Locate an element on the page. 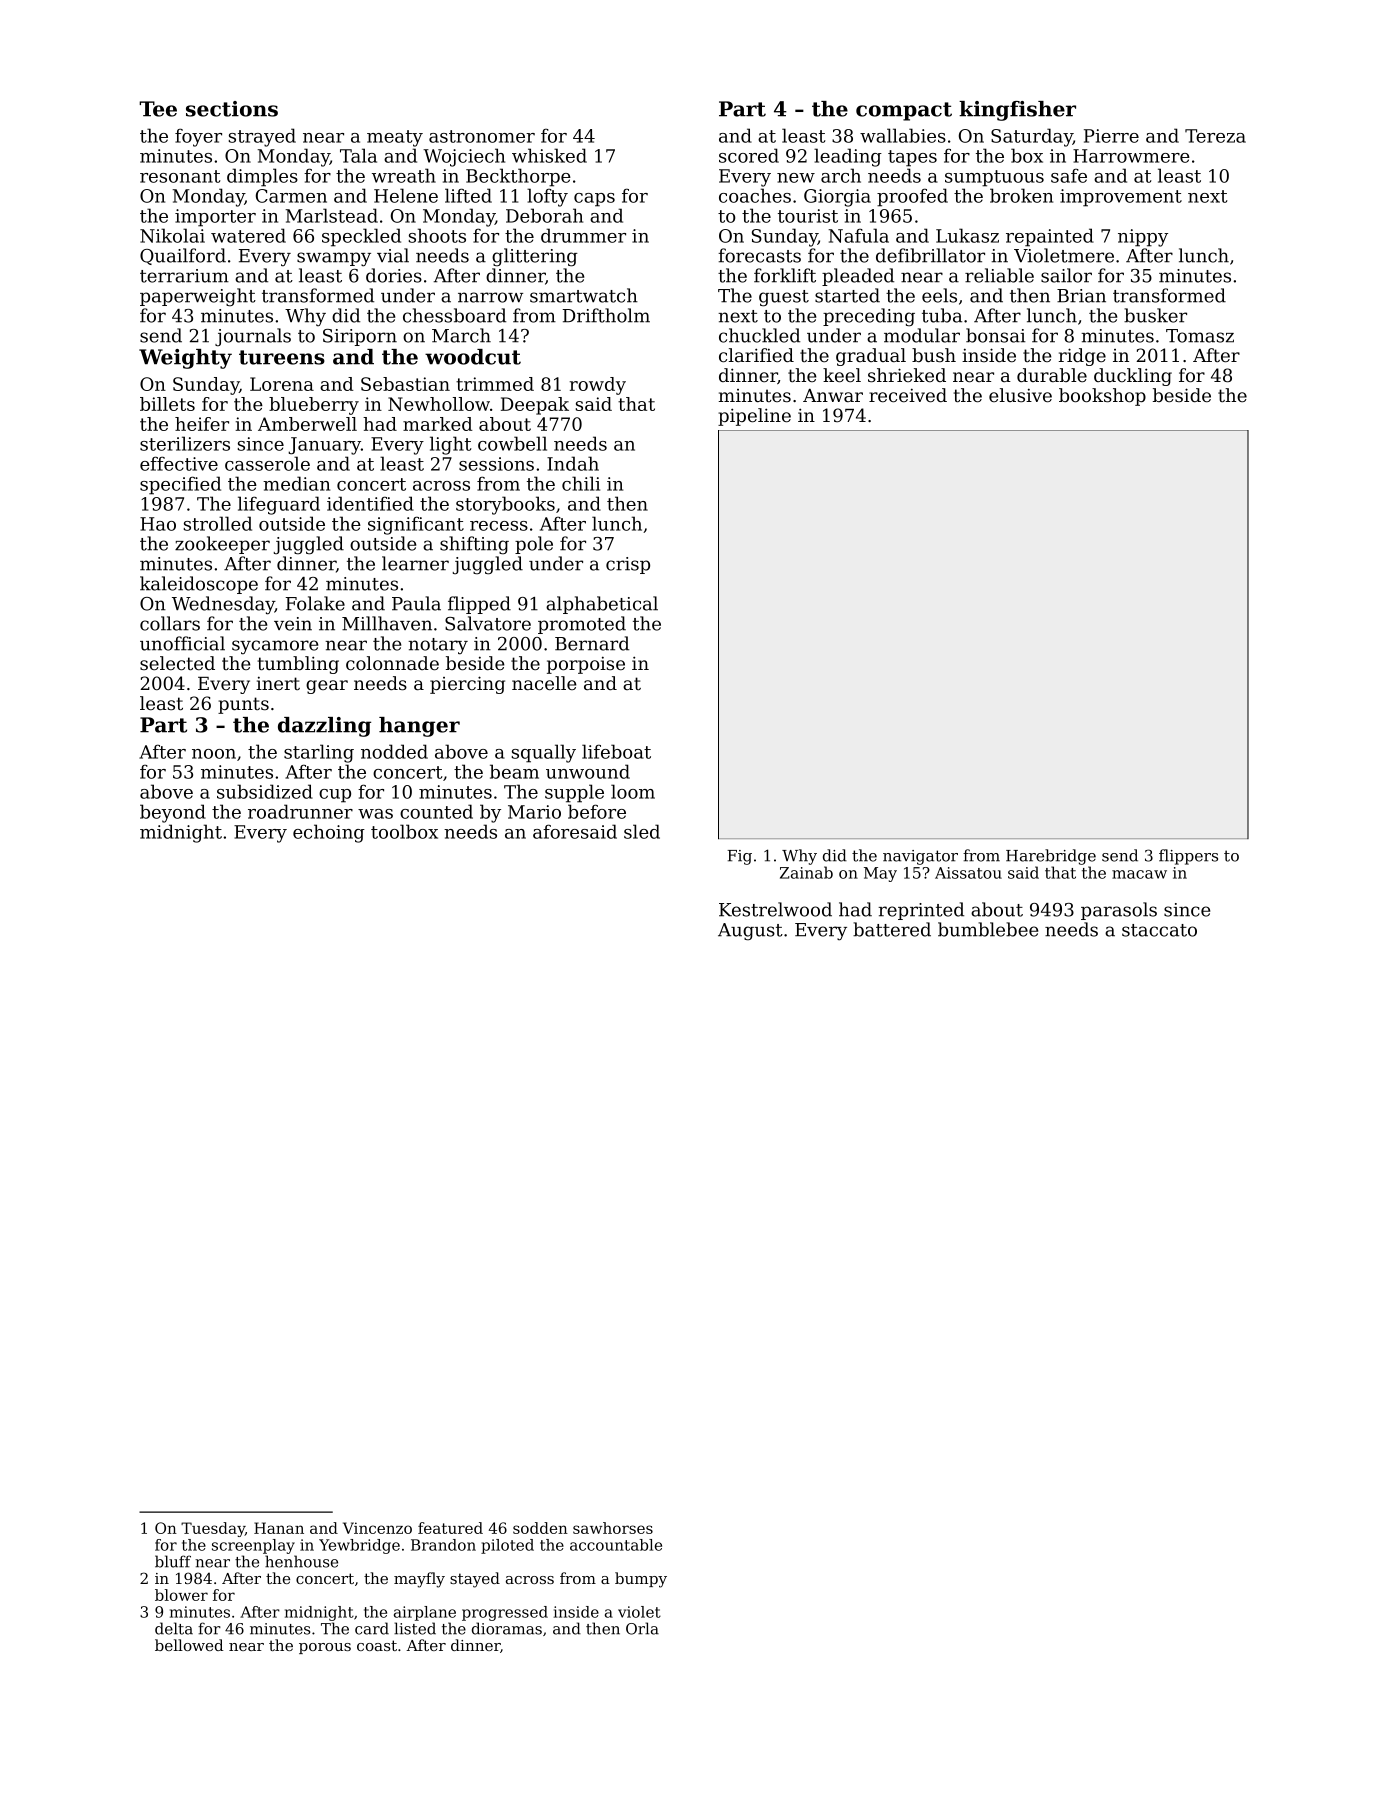  listed is located at coordinates (415, 1628).
